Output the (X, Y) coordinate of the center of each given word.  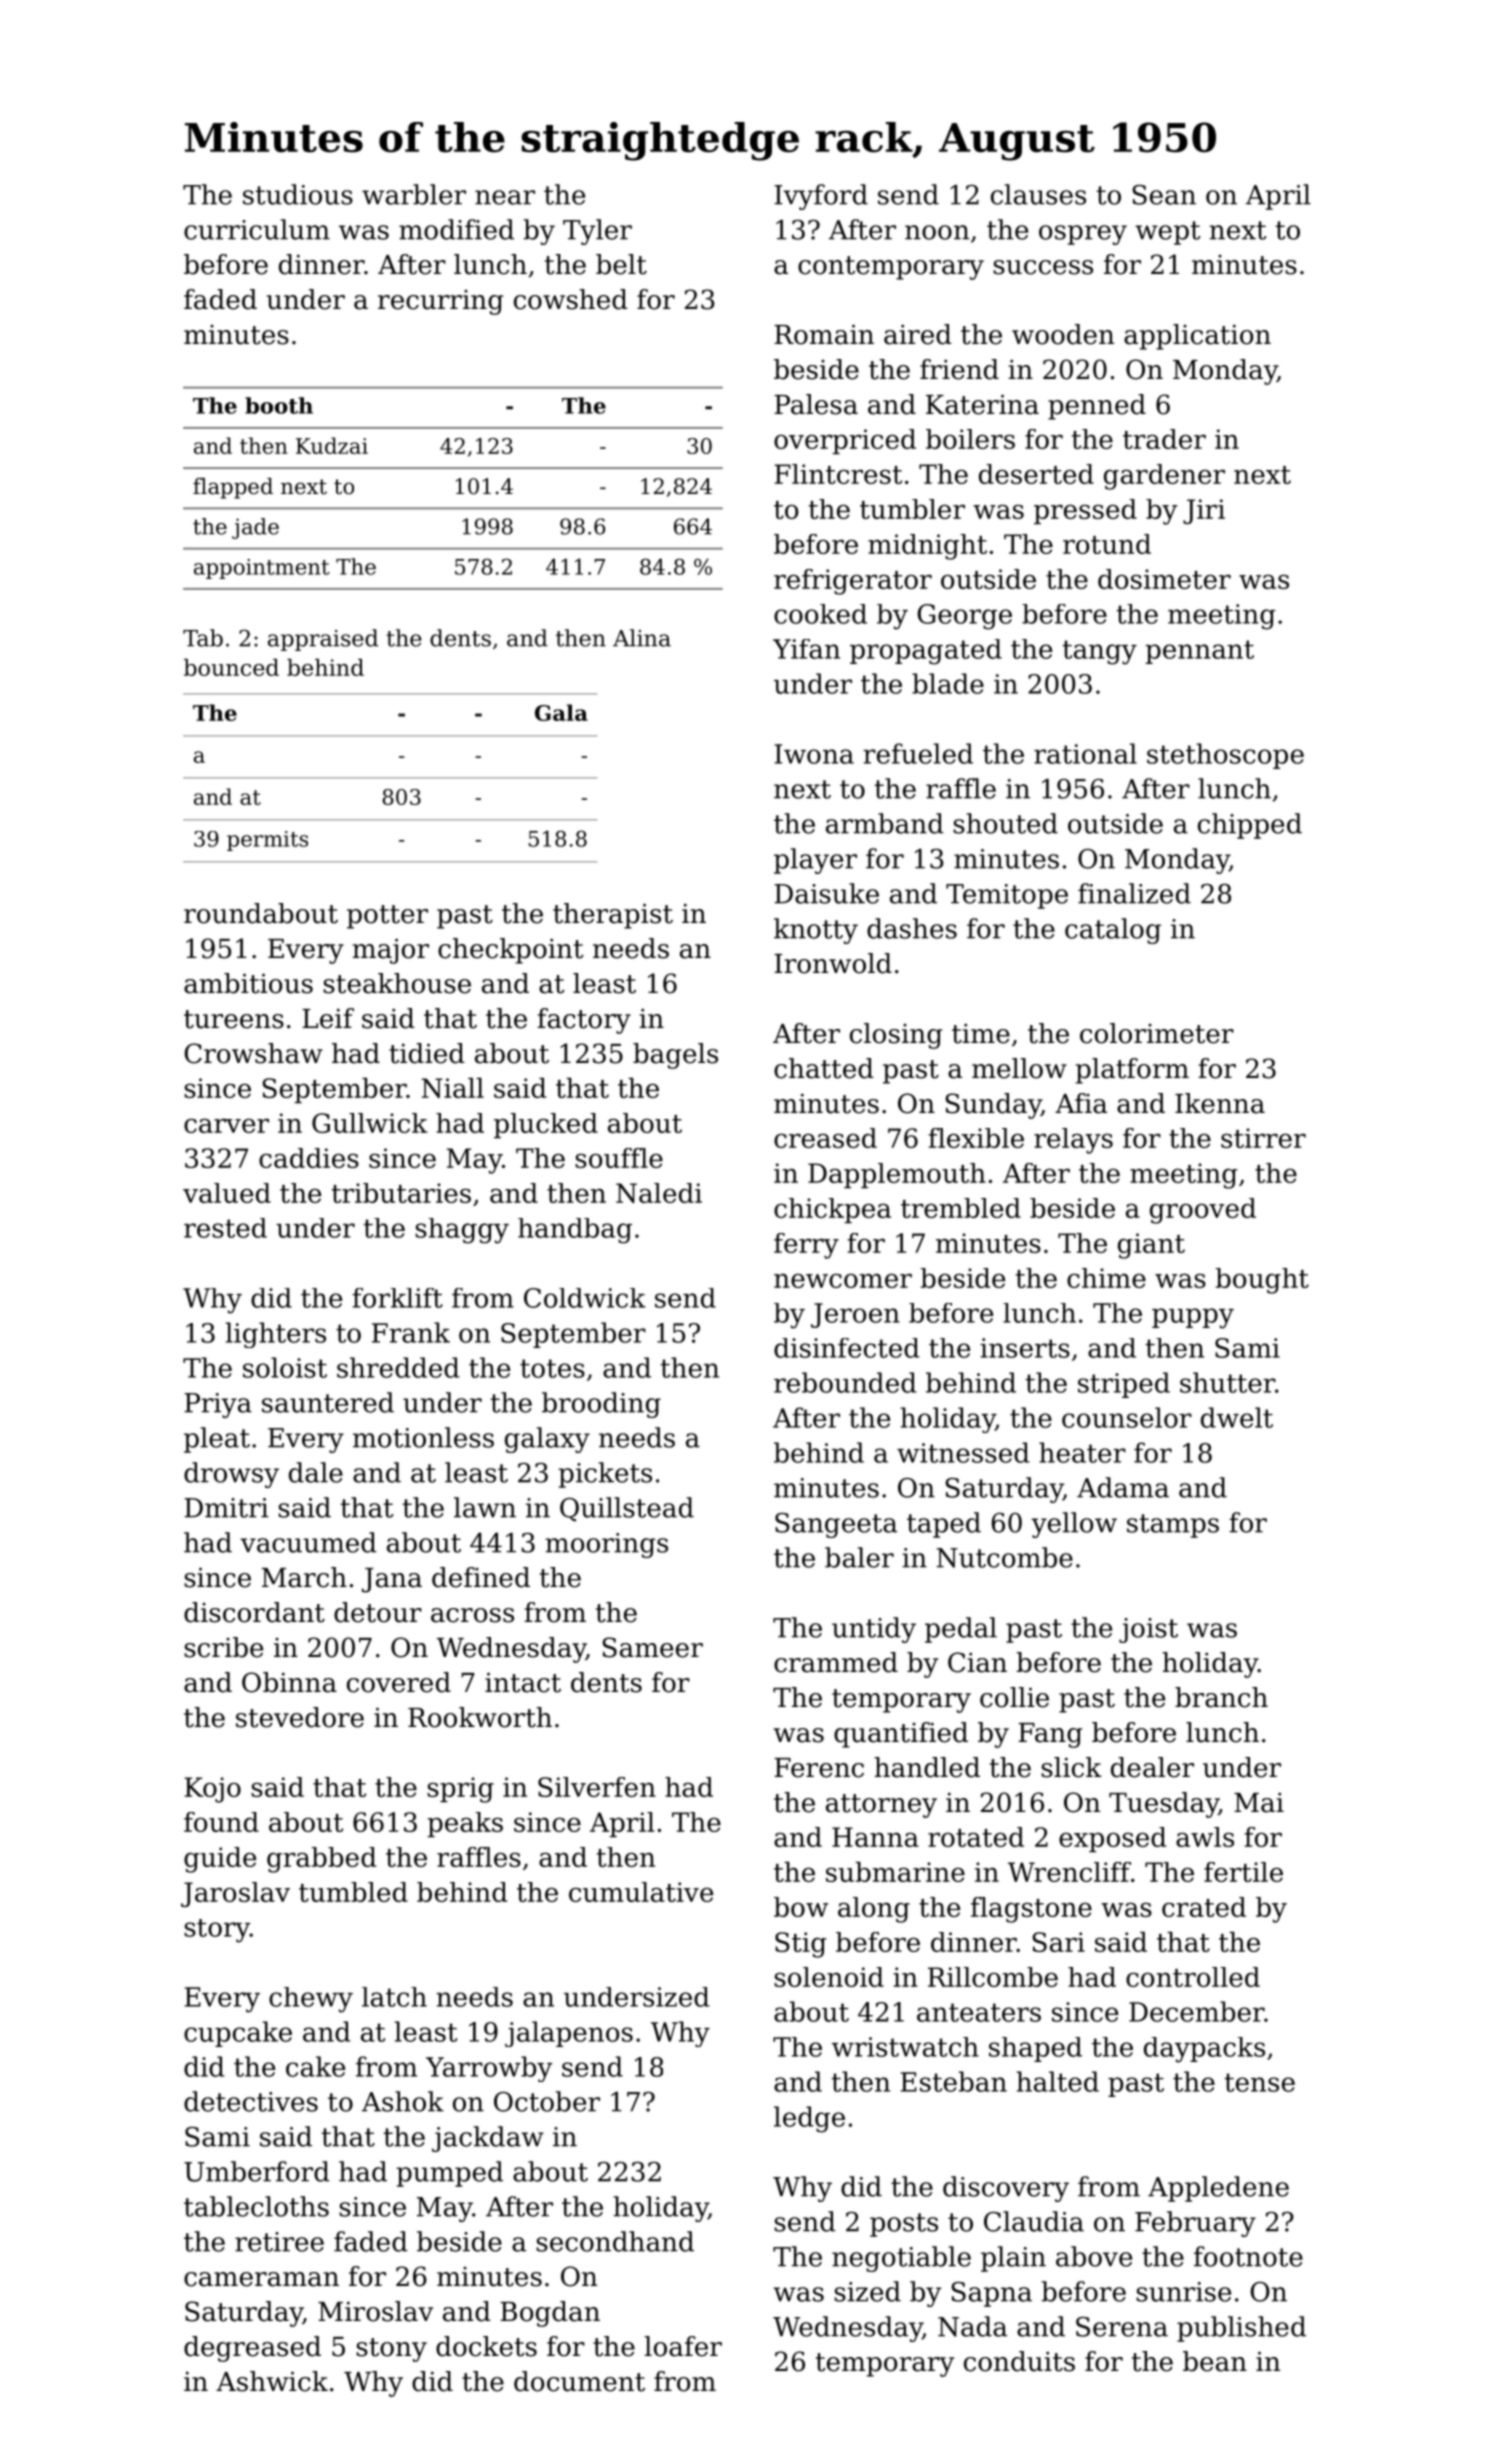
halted (1057, 2081)
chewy (311, 2000)
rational (1085, 753)
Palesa (816, 404)
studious (298, 194)
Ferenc (819, 1768)
